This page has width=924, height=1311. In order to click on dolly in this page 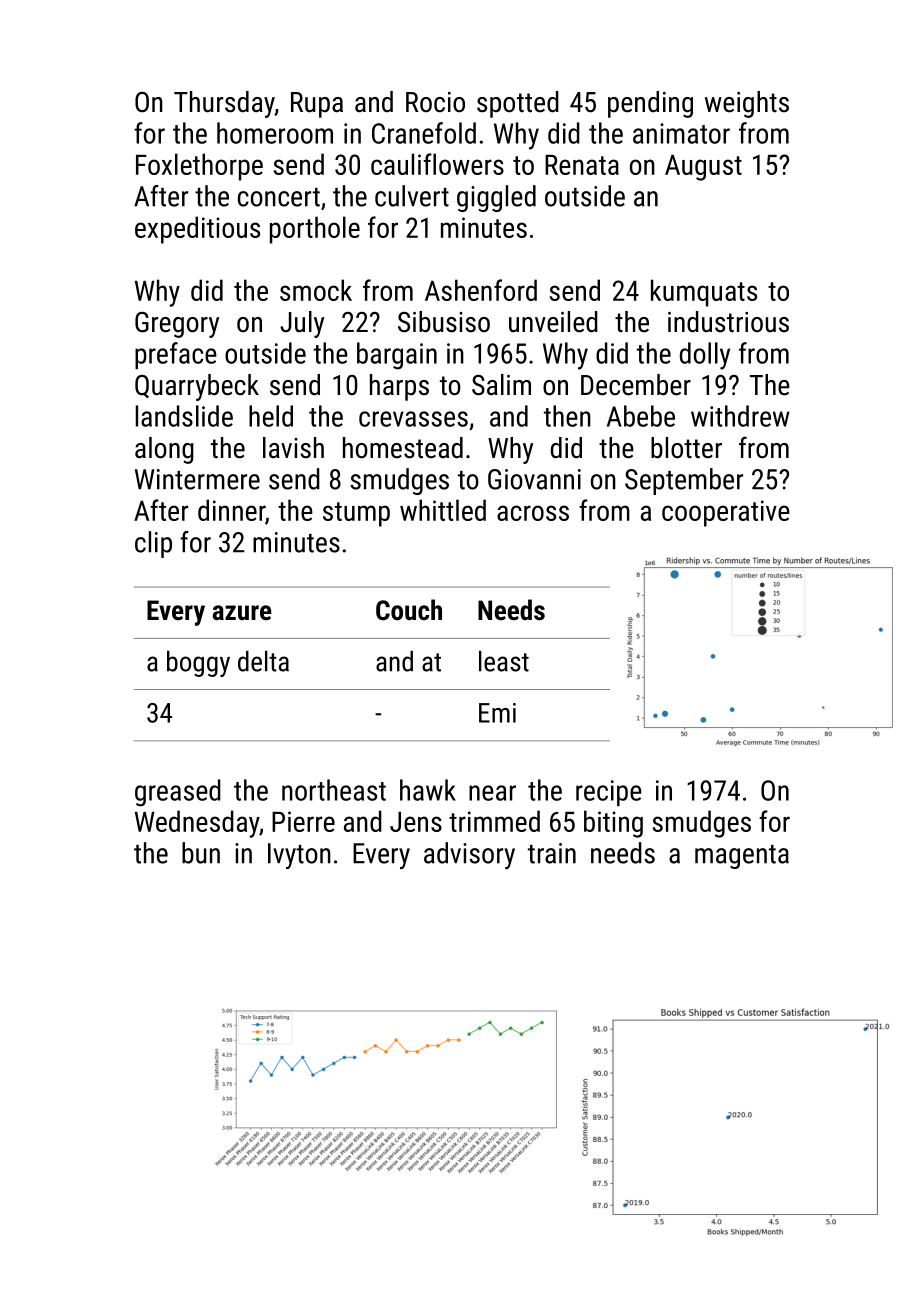, I will do `click(705, 356)`.
